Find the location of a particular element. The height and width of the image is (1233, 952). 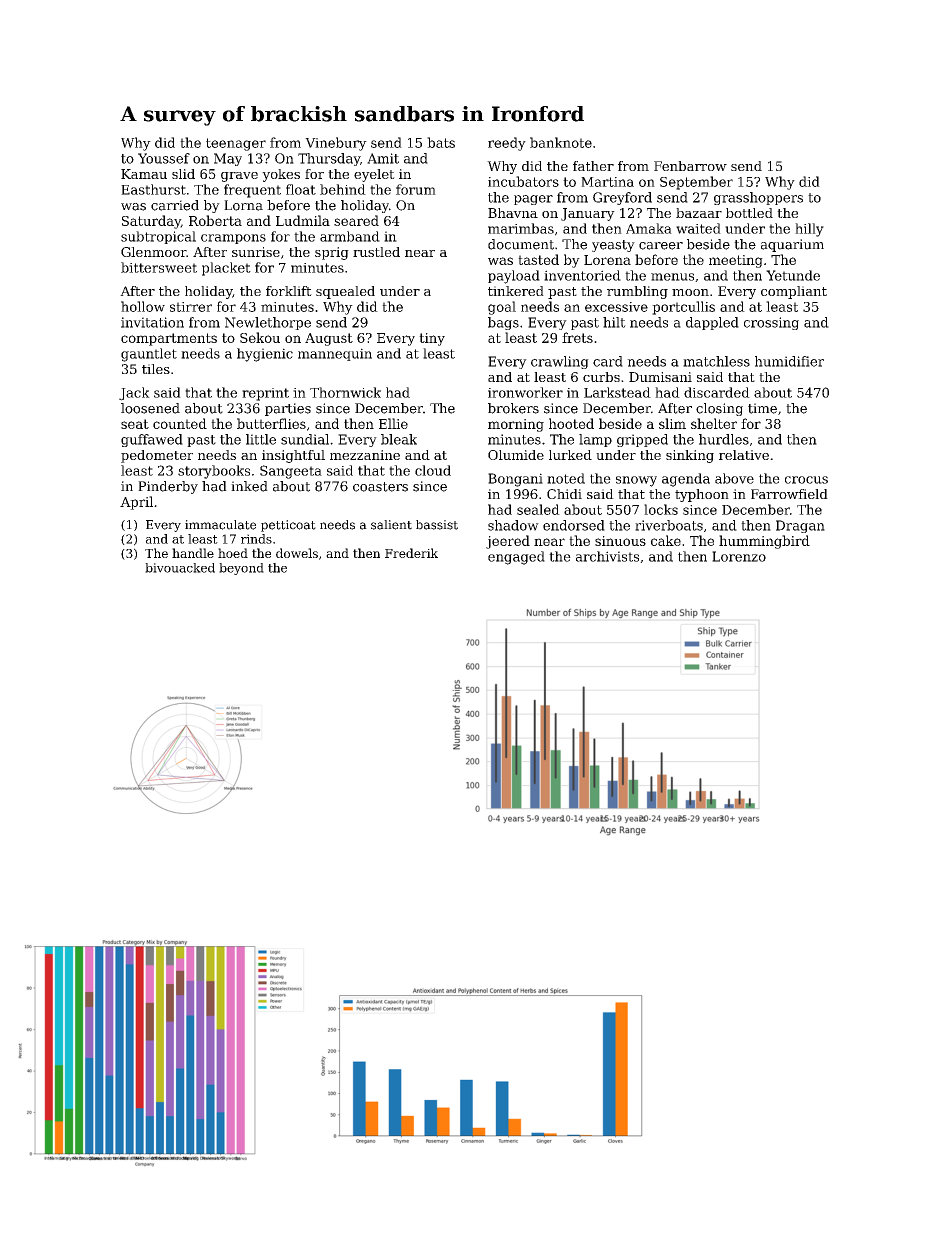

menus is located at coordinates (672, 277).
